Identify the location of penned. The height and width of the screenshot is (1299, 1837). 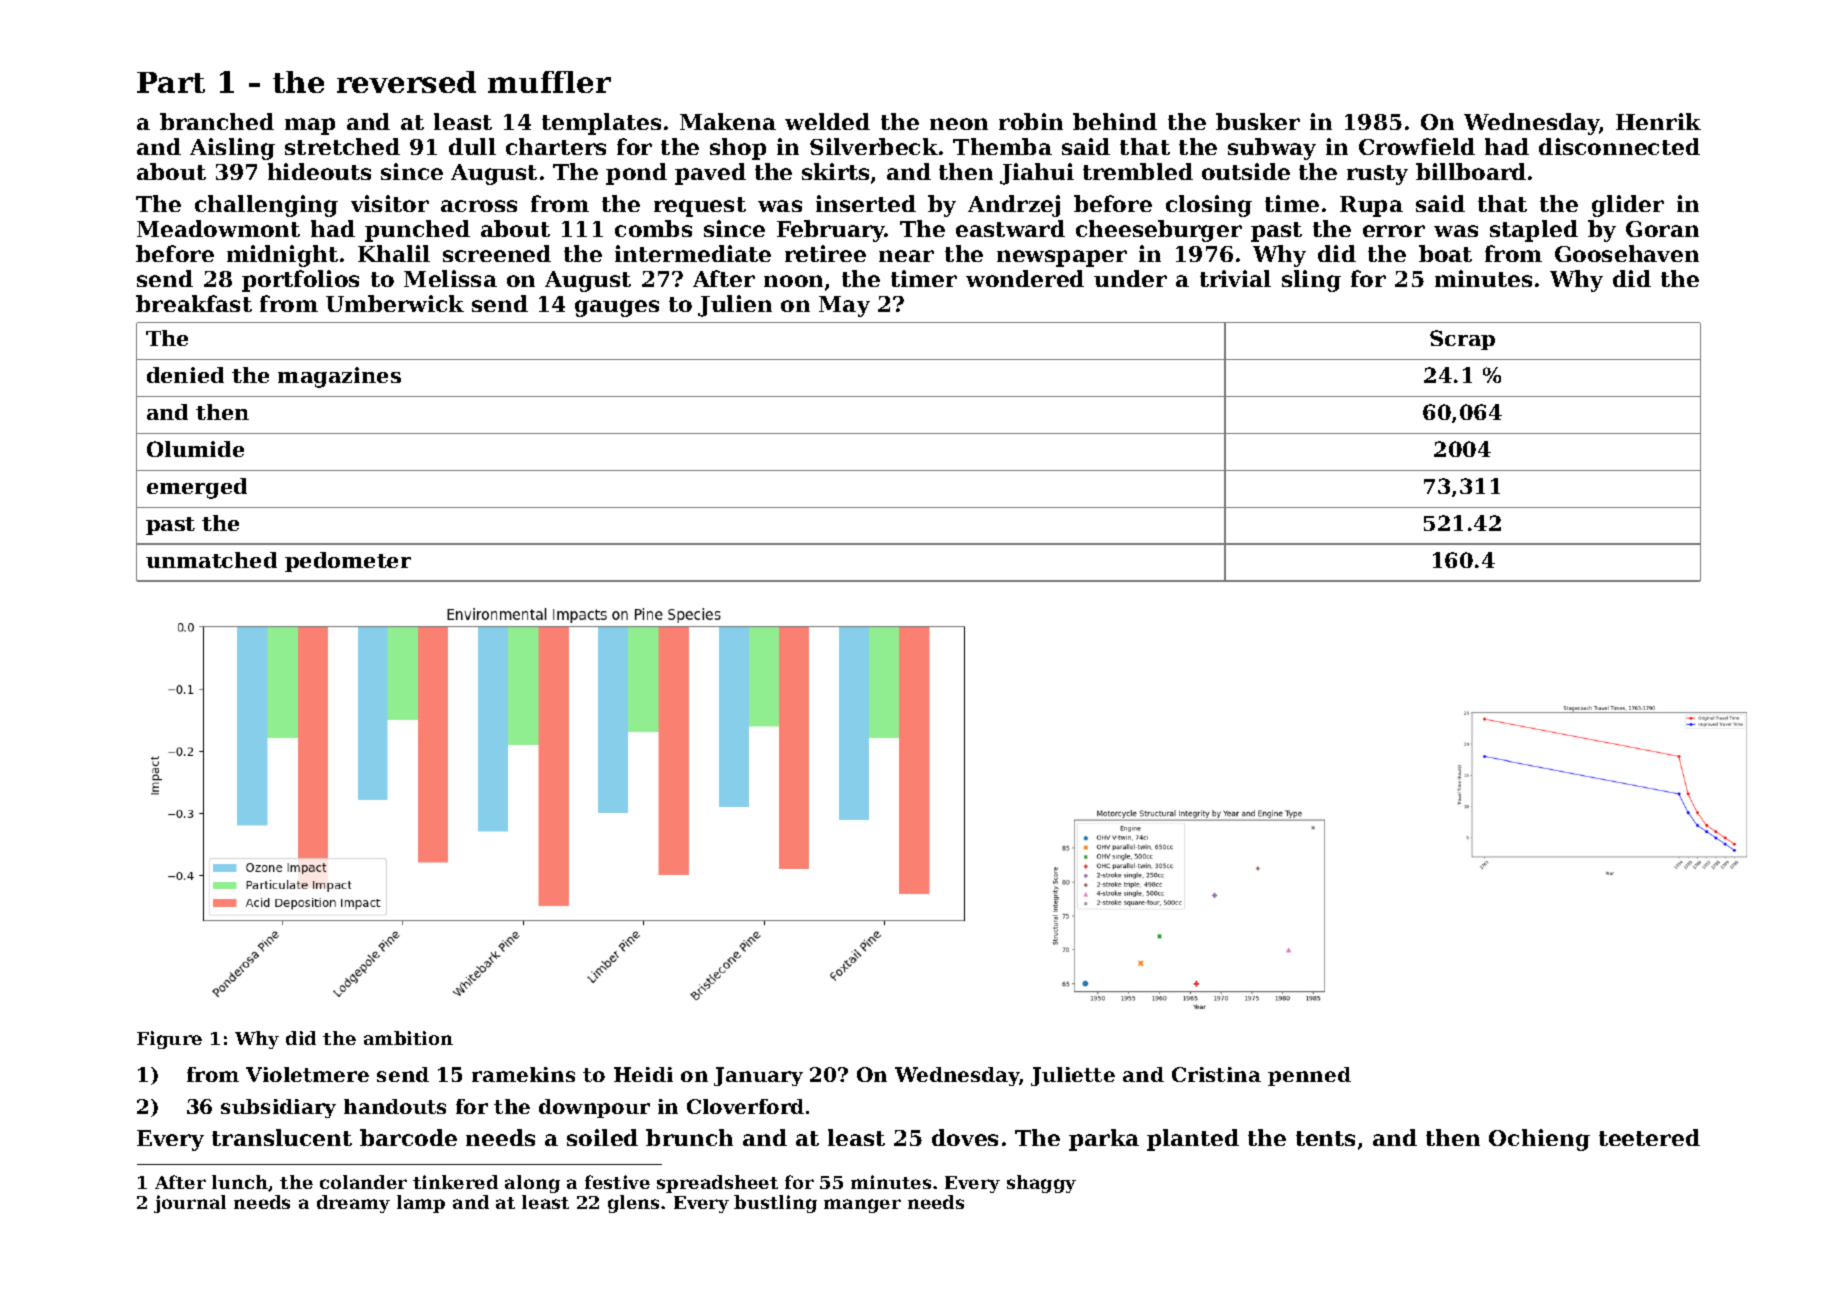
(1309, 1076).
